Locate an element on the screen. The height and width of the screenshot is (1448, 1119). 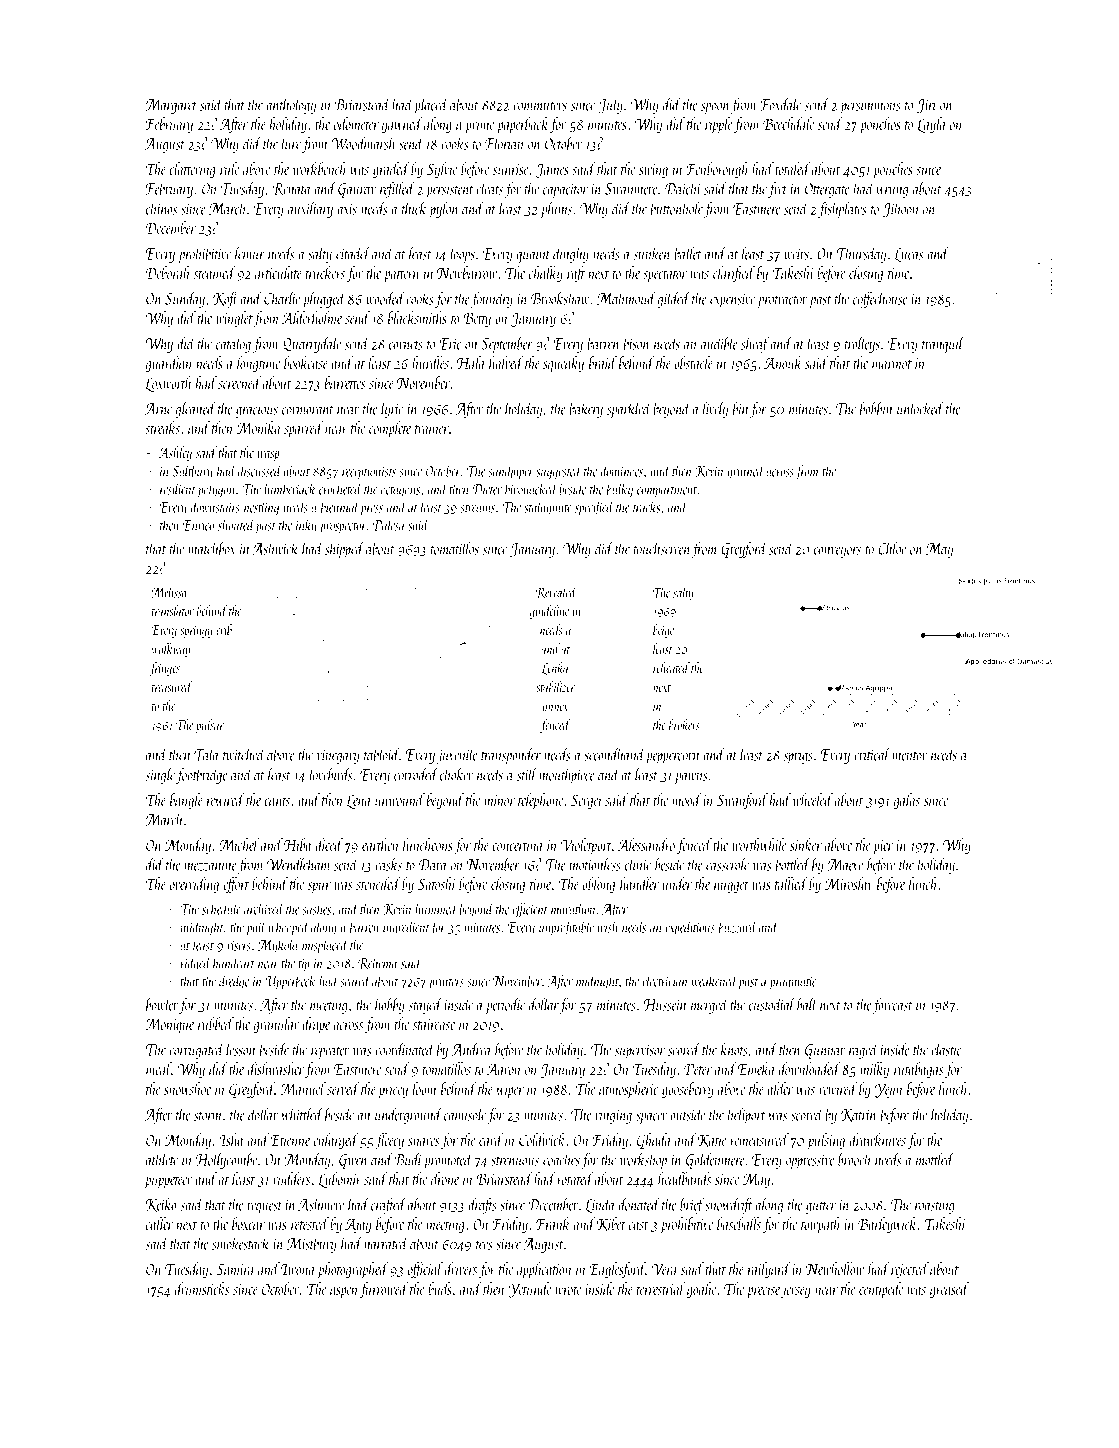
handler is located at coordinates (639, 883).
